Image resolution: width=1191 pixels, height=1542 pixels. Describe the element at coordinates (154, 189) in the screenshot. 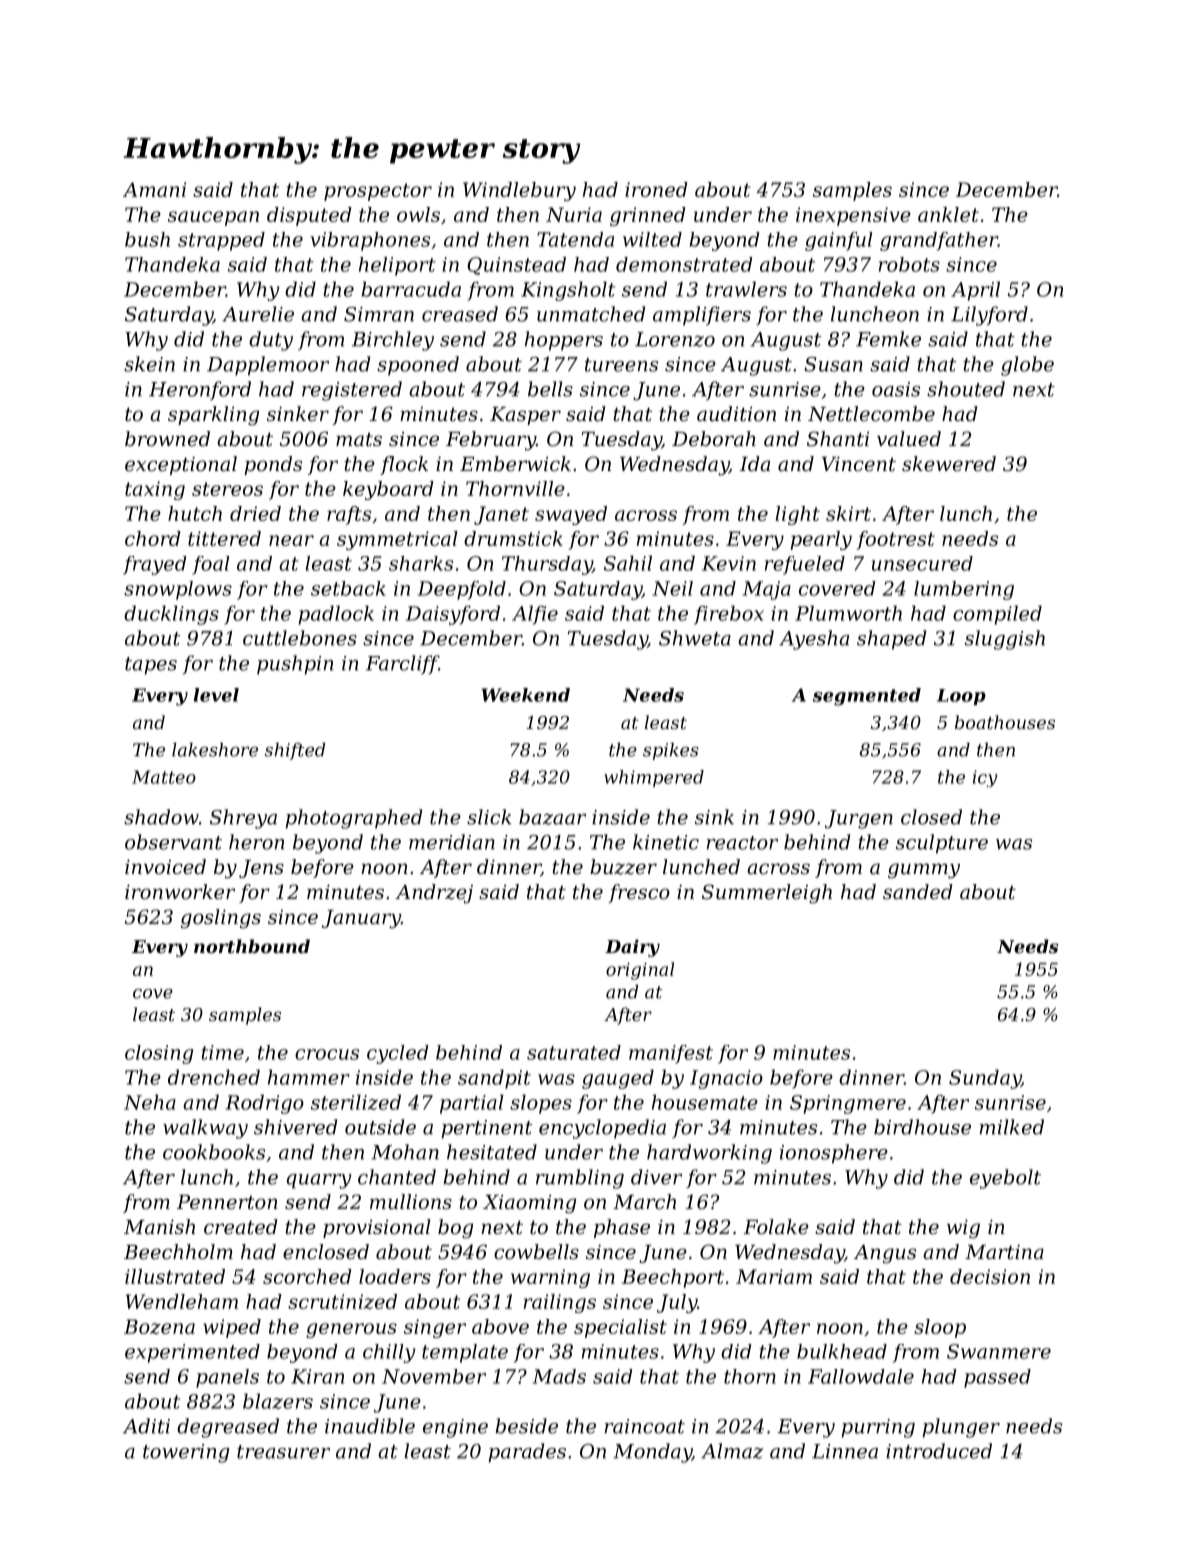

I see `Amani` at that location.
